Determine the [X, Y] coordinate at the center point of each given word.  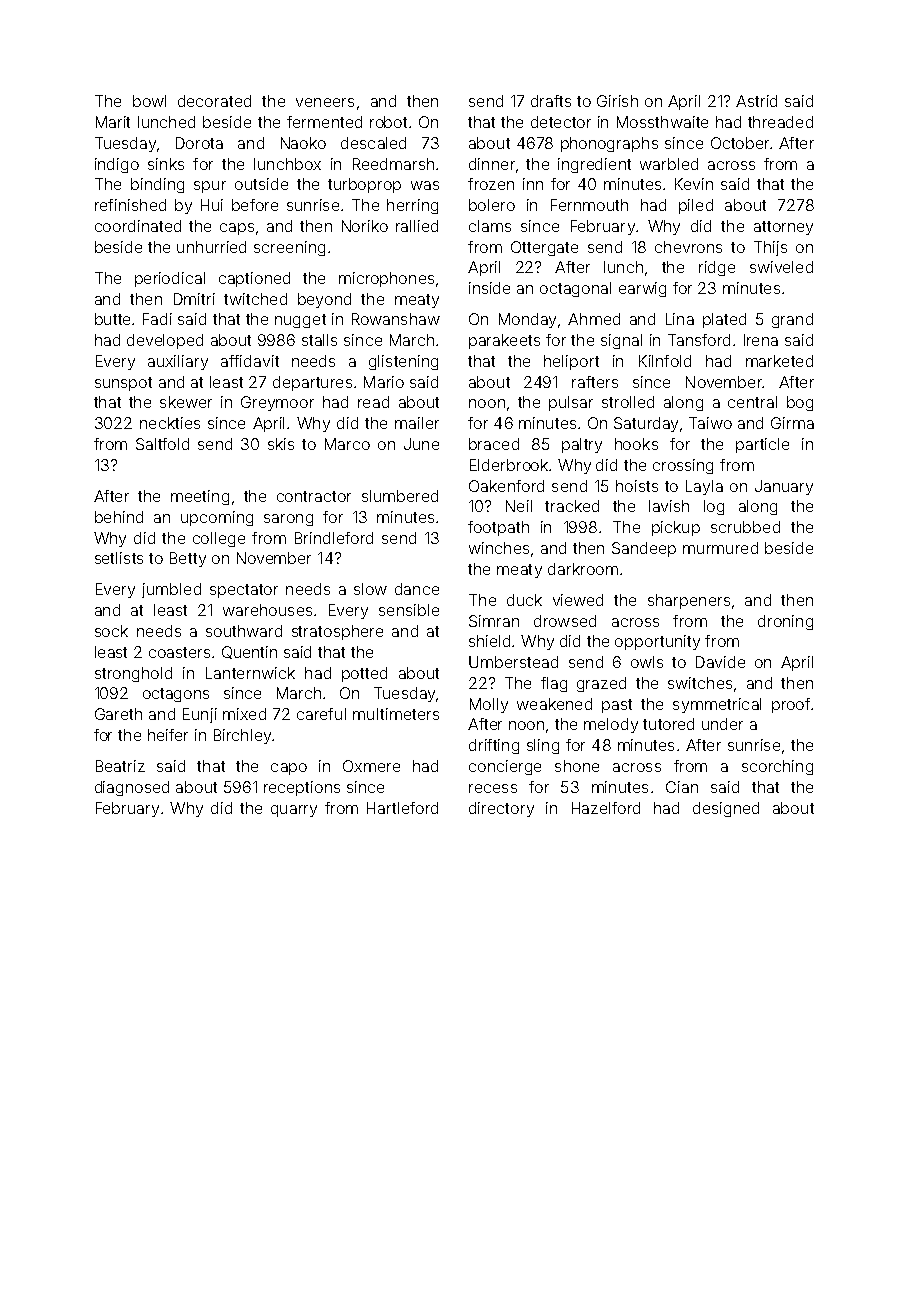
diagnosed [132, 788]
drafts [551, 101]
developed [165, 341]
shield [489, 641]
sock [111, 631]
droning [785, 622]
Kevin [694, 184]
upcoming [217, 518]
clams [490, 226]
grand [792, 320]
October [740, 143]
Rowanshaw [396, 319]
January [784, 487]
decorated [214, 101]
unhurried [211, 247]
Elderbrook [510, 465]
